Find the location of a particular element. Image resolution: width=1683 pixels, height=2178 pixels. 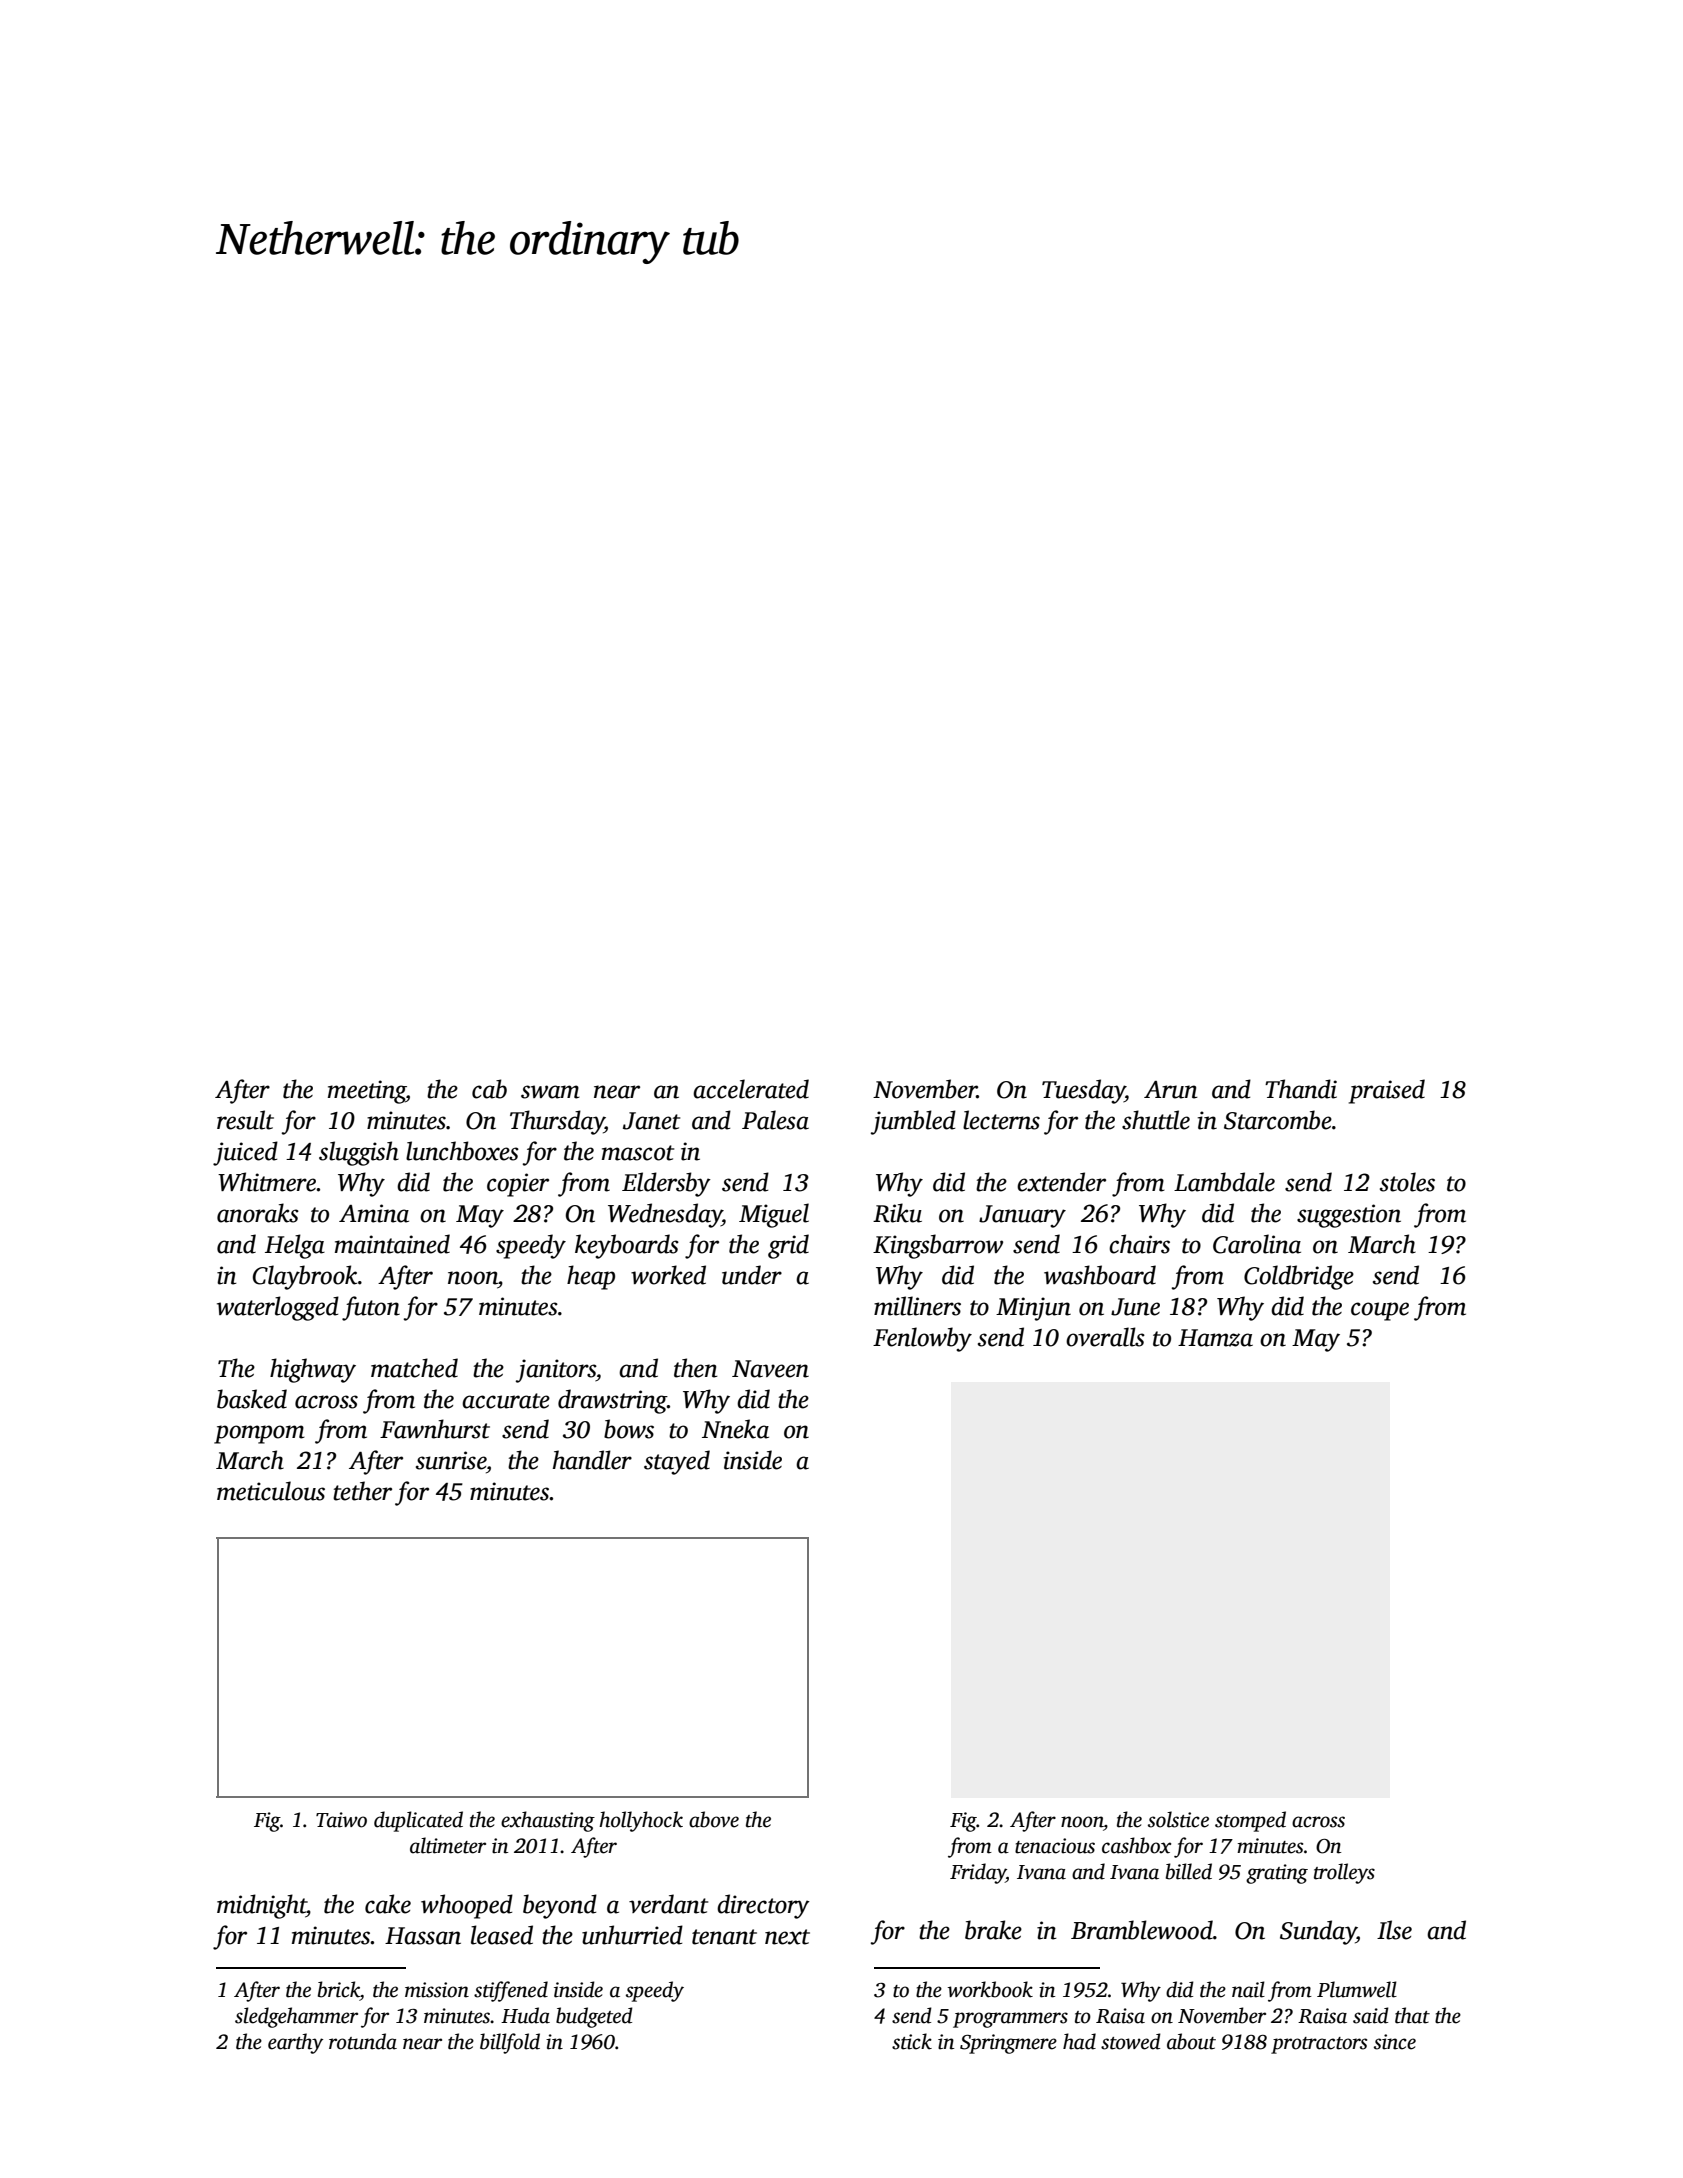

stayed is located at coordinates (677, 1462).
